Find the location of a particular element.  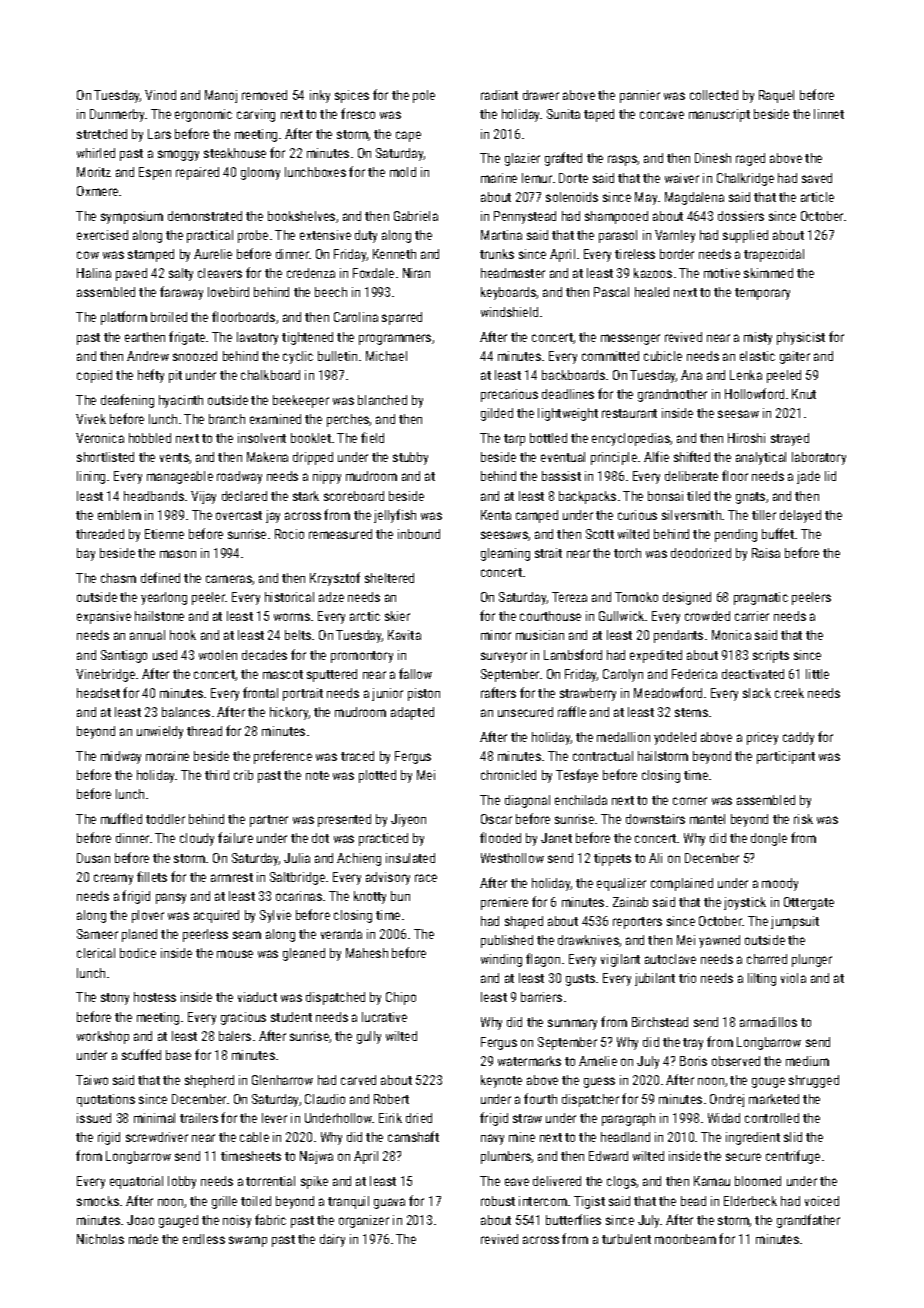

radiant is located at coordinates (499, 95).
